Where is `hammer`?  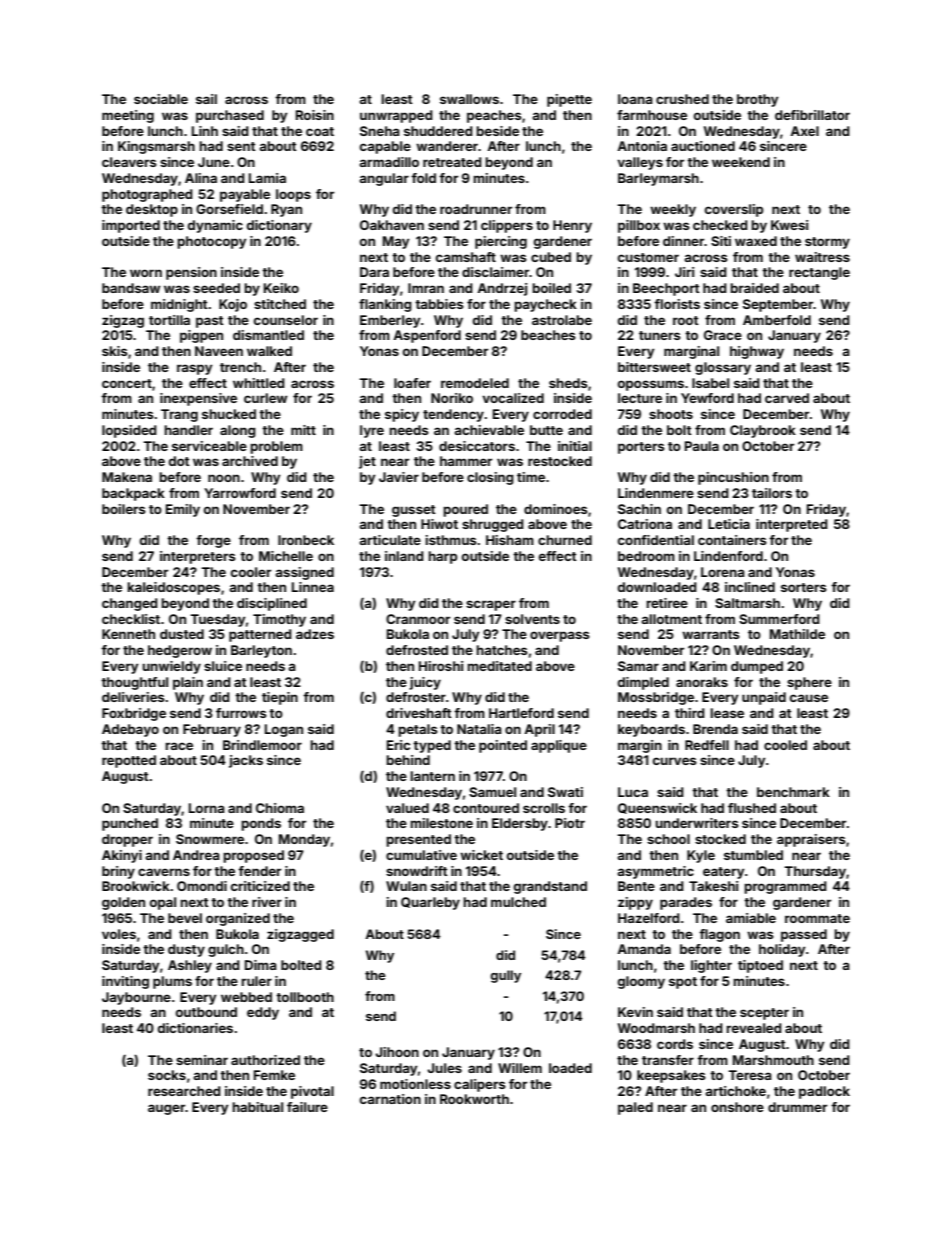
hammer is located at coordinates (466, 461).
